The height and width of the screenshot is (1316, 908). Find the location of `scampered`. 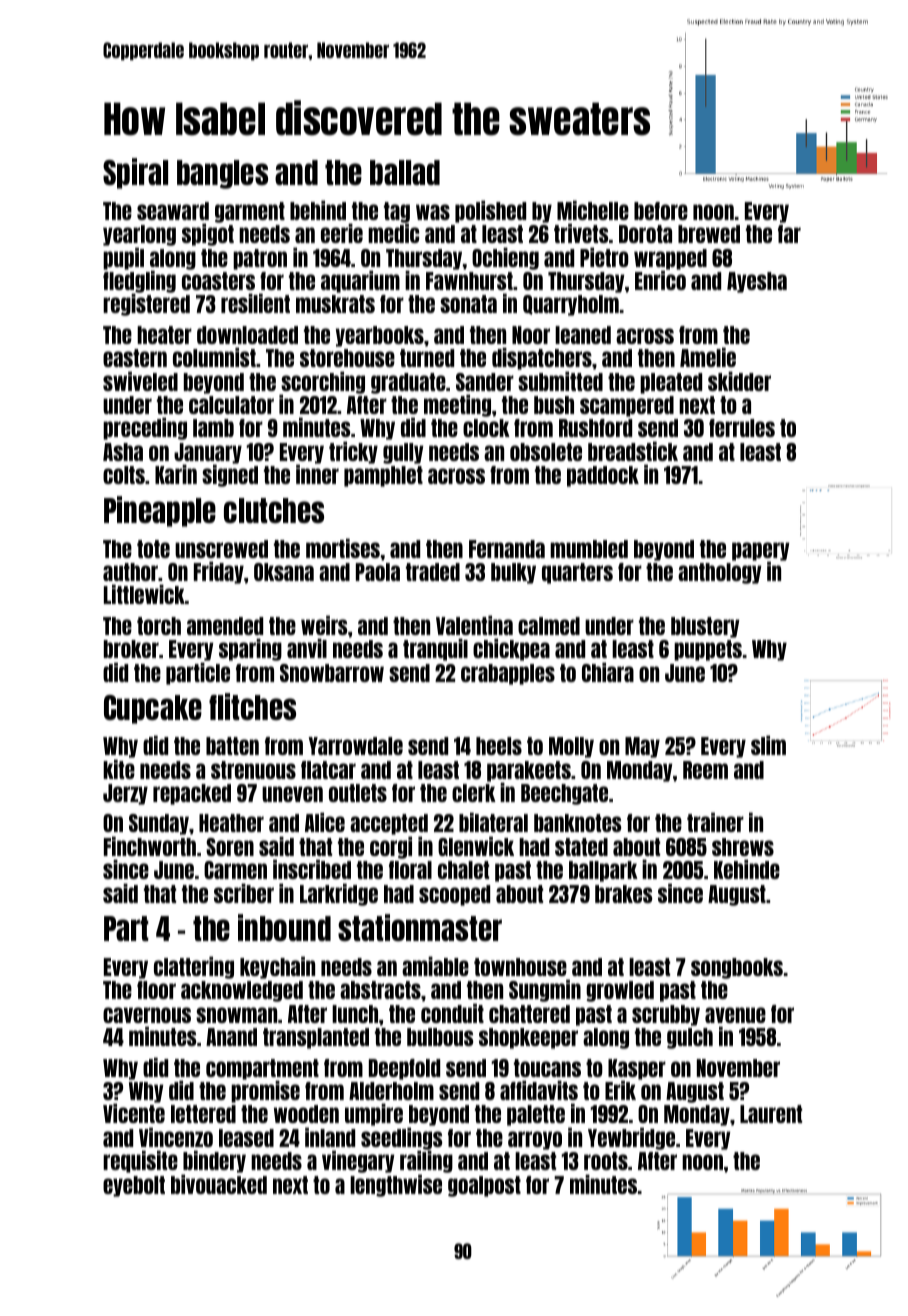

scampered is located at coordinates (627, 406).
